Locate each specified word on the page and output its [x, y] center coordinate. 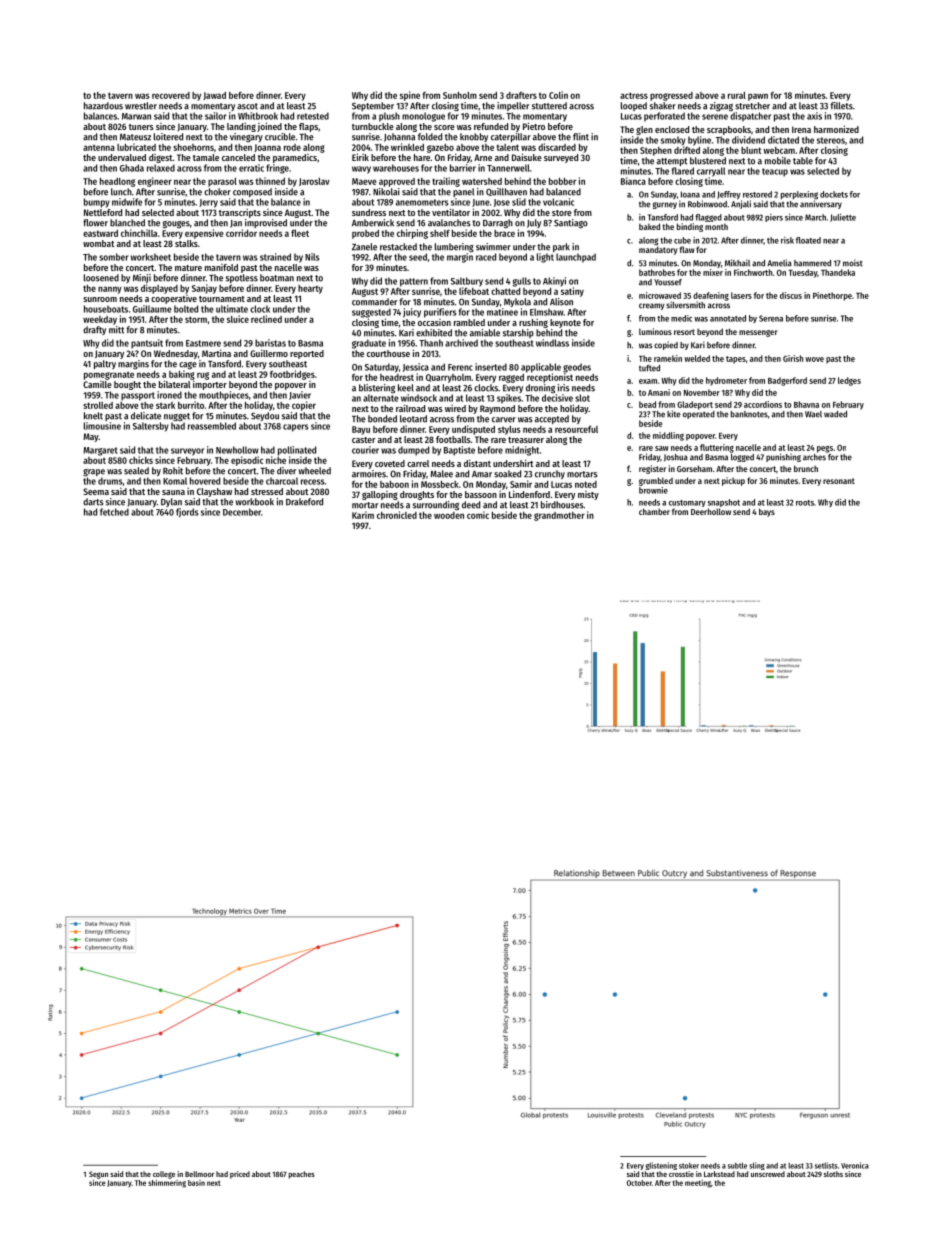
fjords [187, 513]
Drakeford [304, 502]
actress [634, 95]
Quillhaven [506, 192]
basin [196, 1183]
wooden [449, 515]
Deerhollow [711, 511]
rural [737, 95]
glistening [661, 1166]
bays [767, 512]
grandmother [559, 516]
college [164, 1175]
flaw [687, 249]
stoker [689, 1166]
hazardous [103, 106]
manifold [221, 267]
